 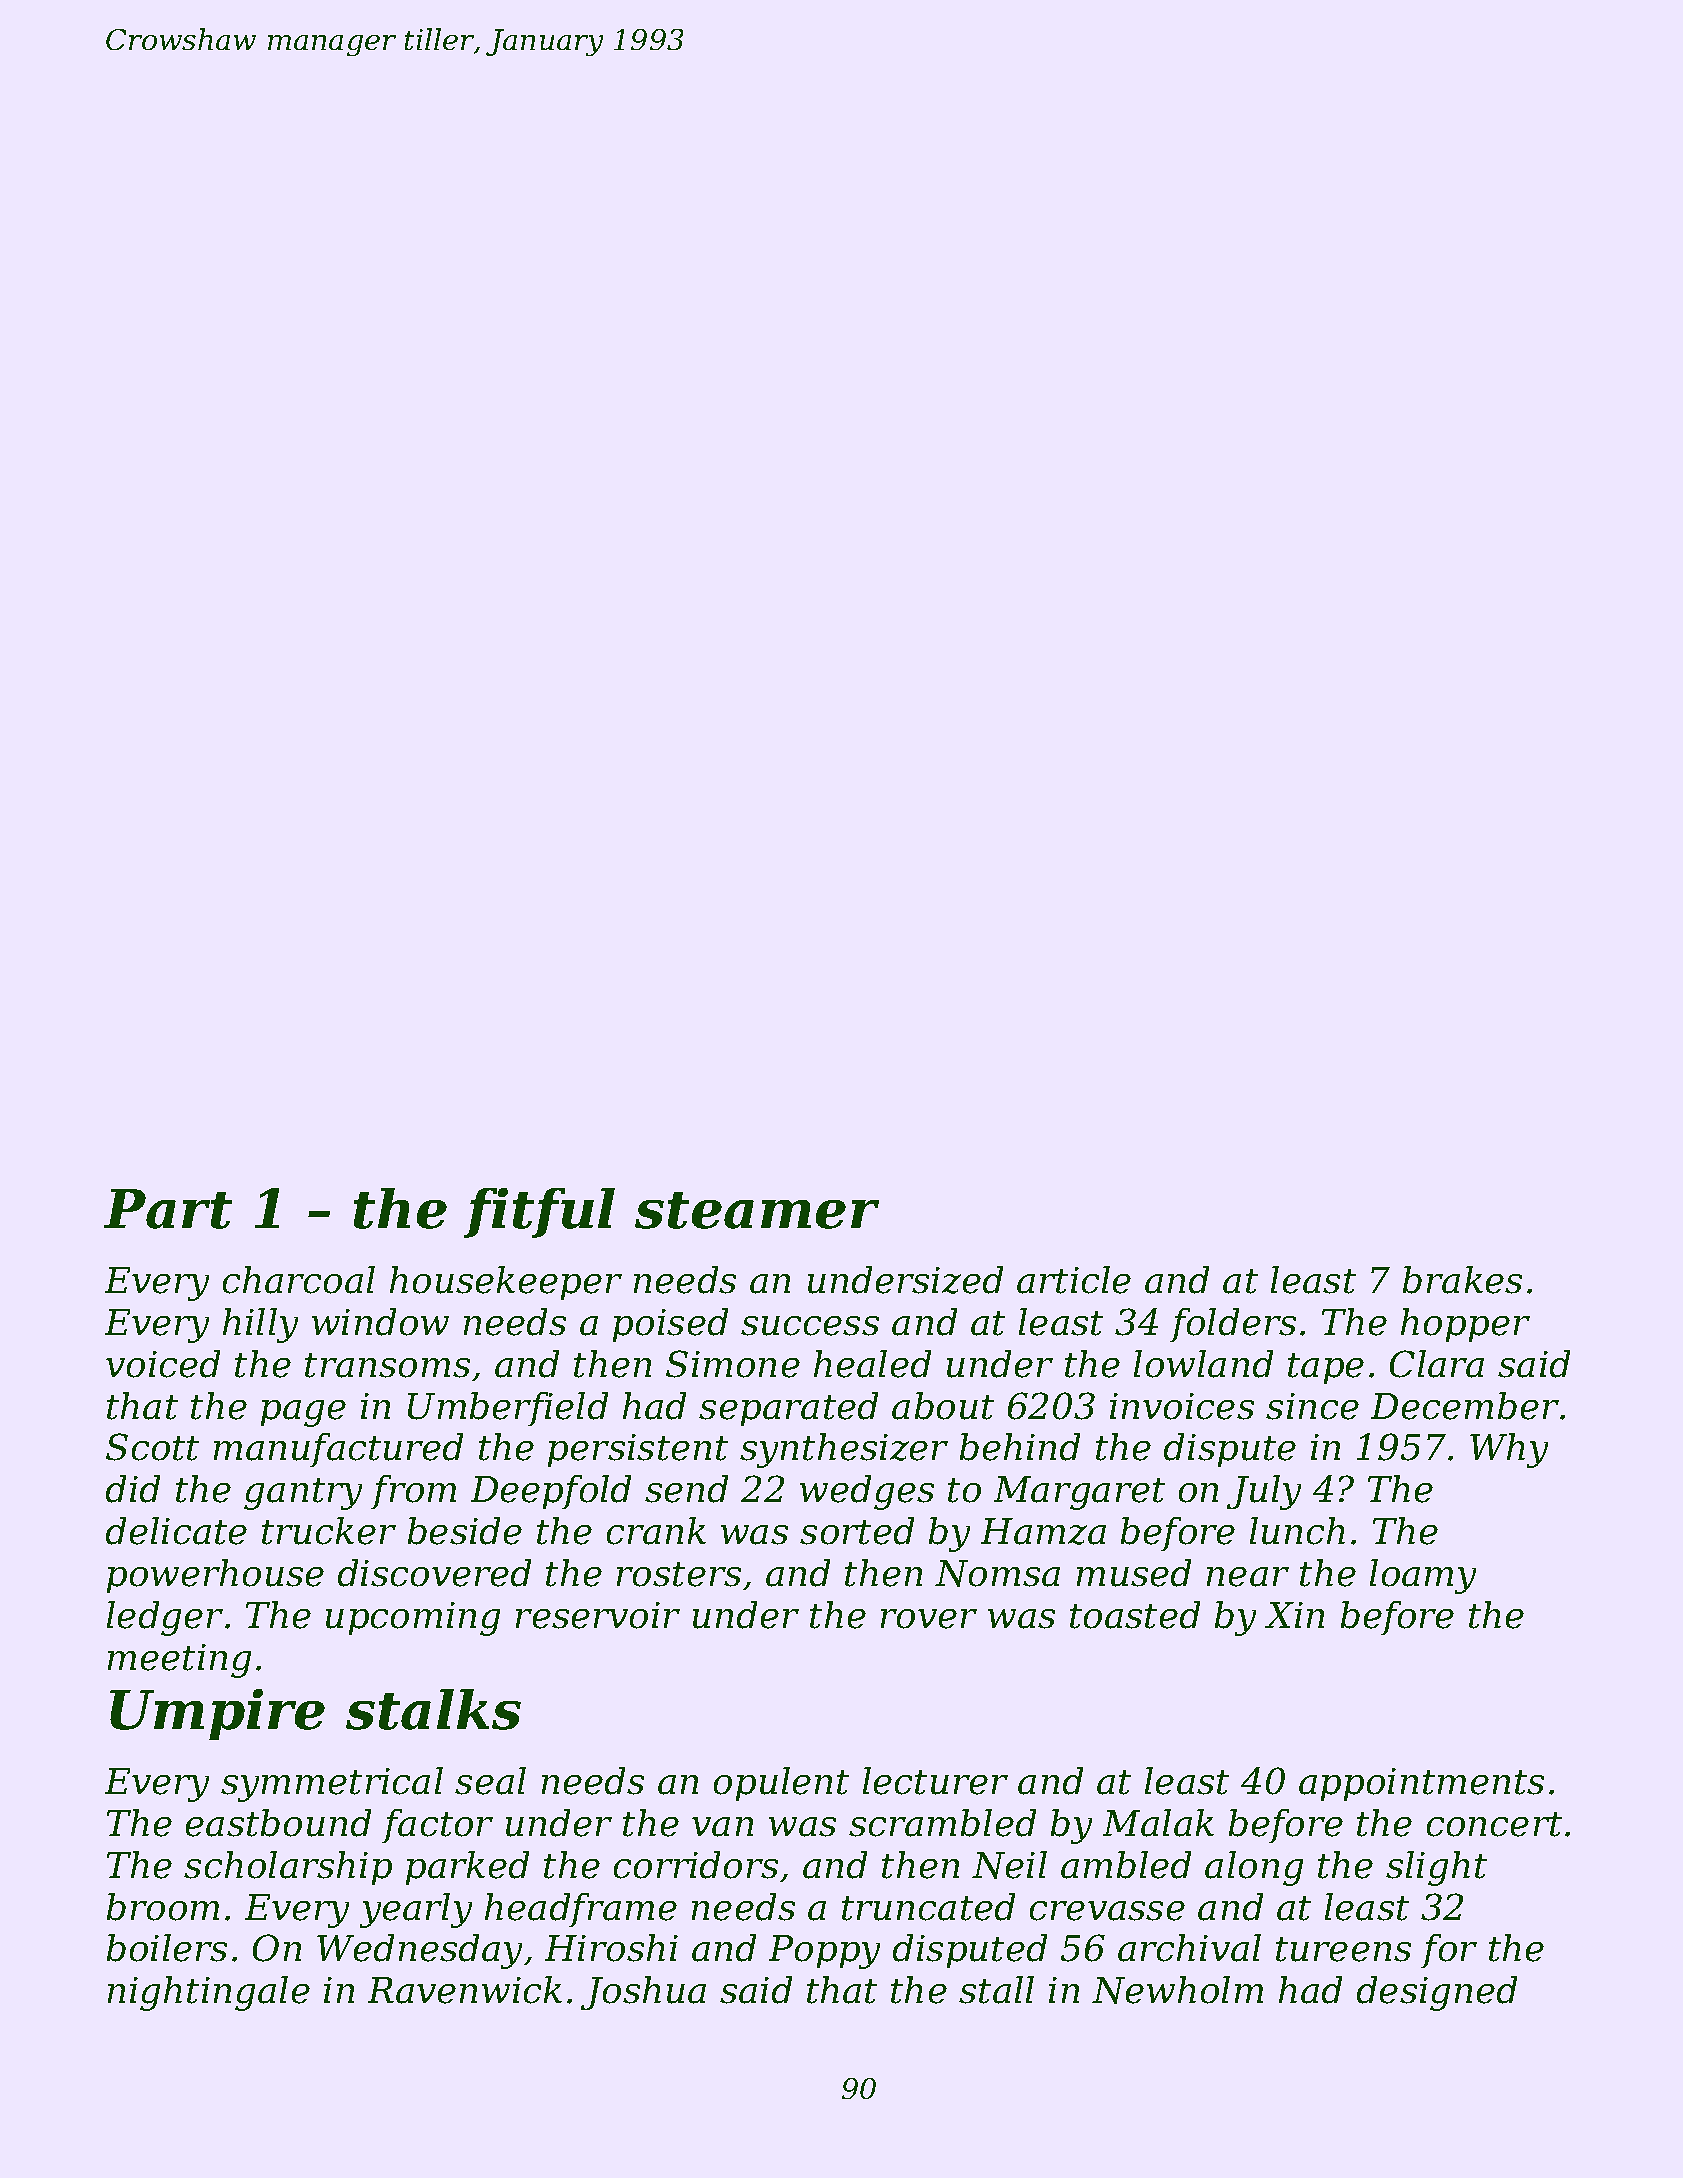 What do you see at coordinates (209, 1993) in the document?
I see `nightingale` at bounding box center [209, 1993].
